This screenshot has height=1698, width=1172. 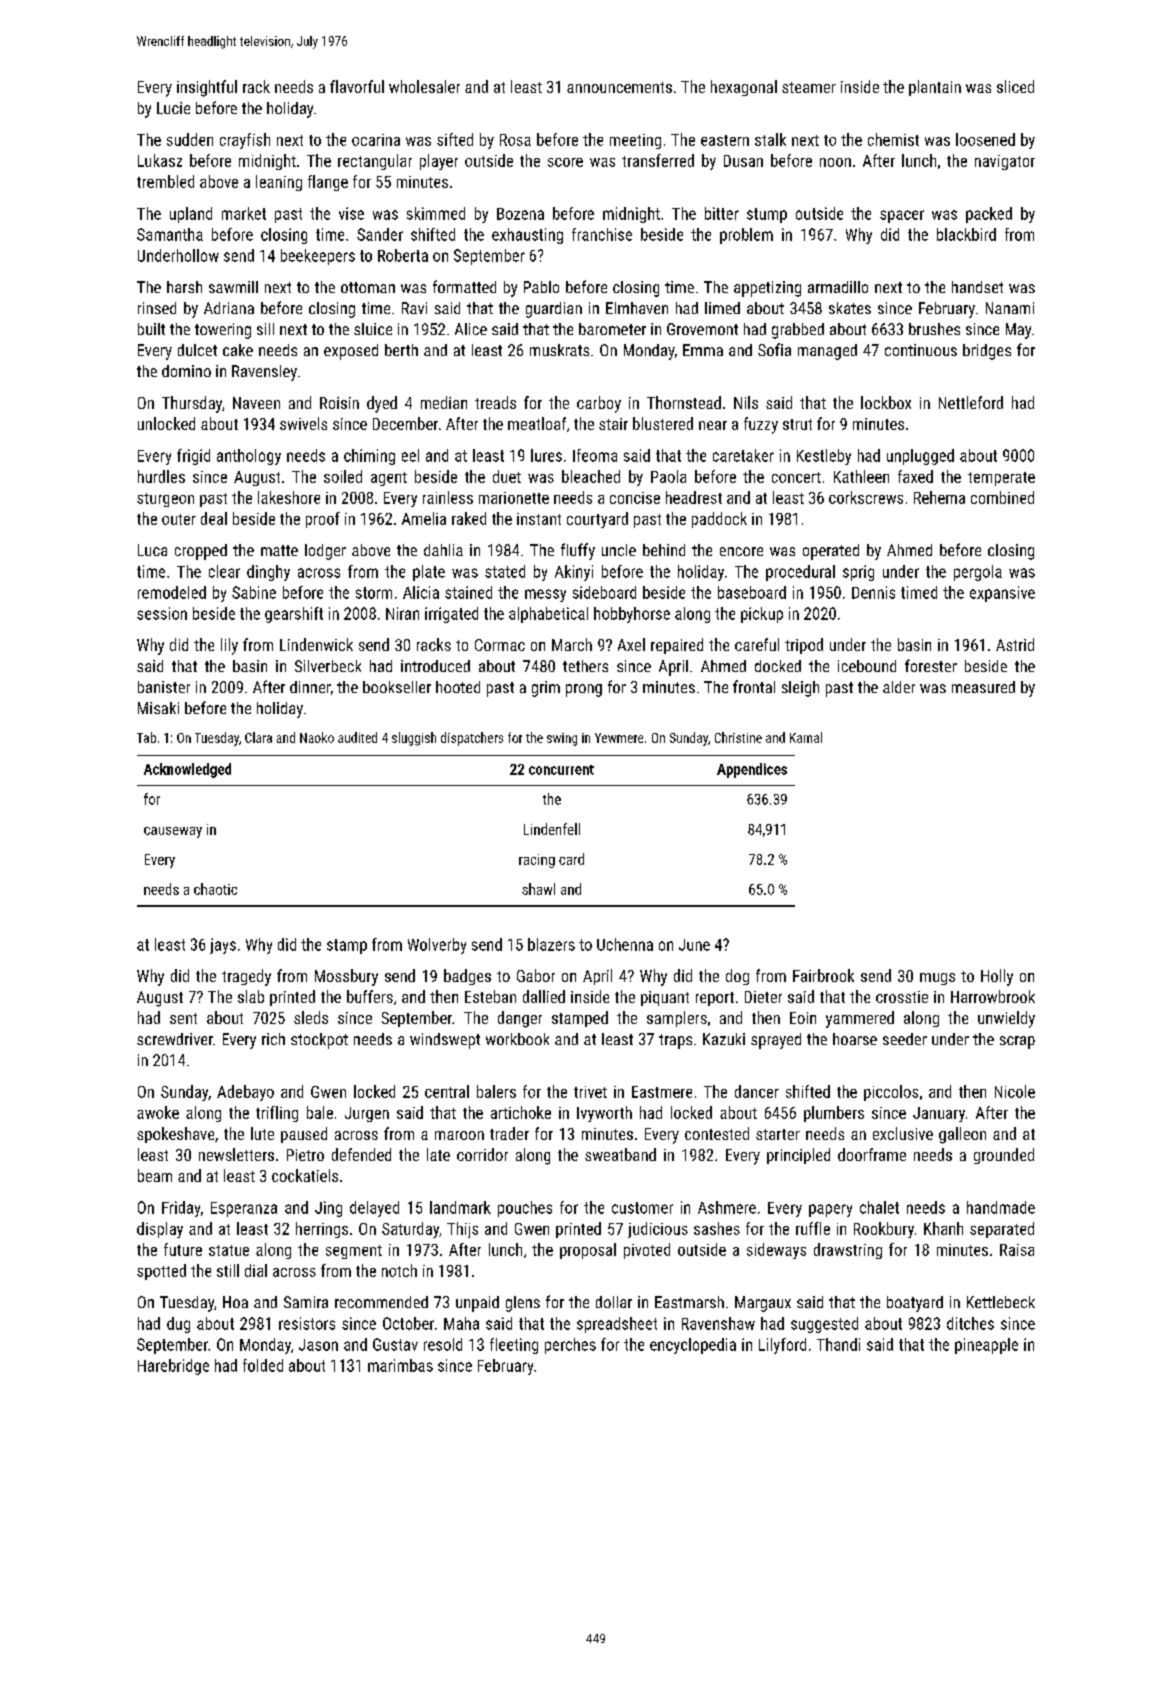 What do you see at coordinates (937, 979) in the screenshot?
I see `mugs` at bounding box center [937, 979].
